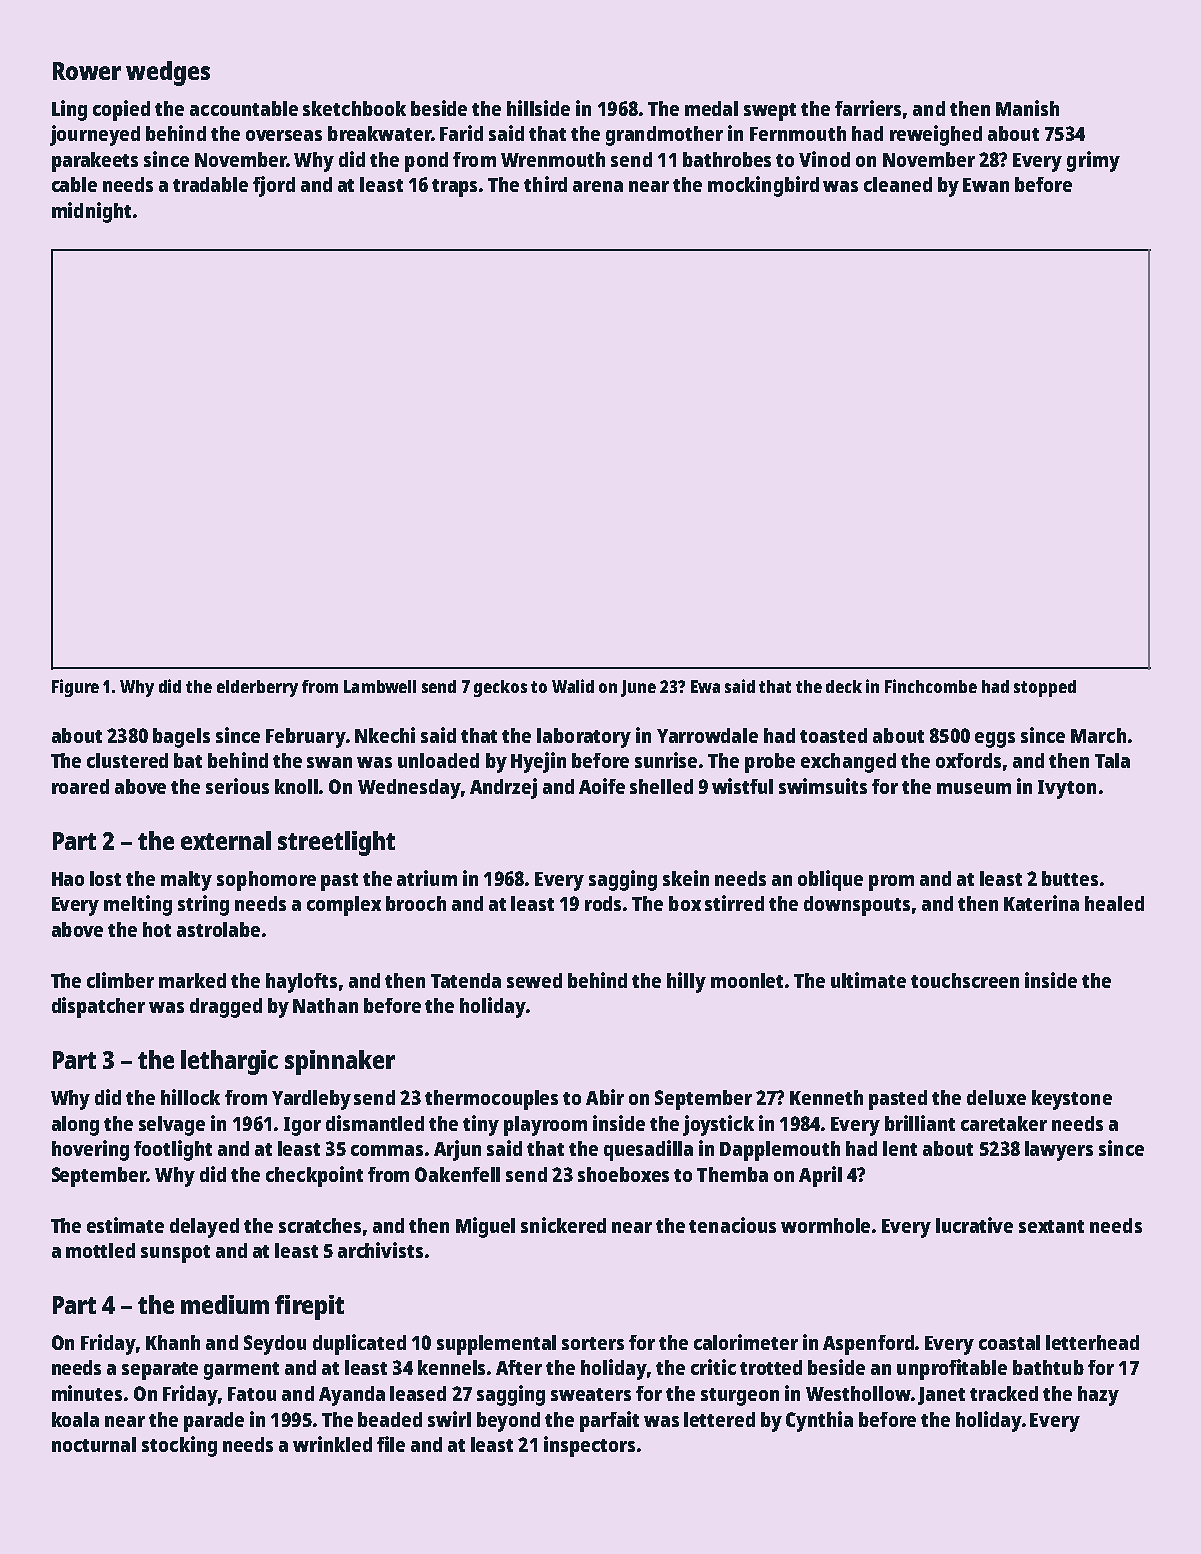 The width and height of the screenshot is (1201, 1554). Describe the element at coordinates (573, 686) in the screenshot. I see `Walid` at that location.
